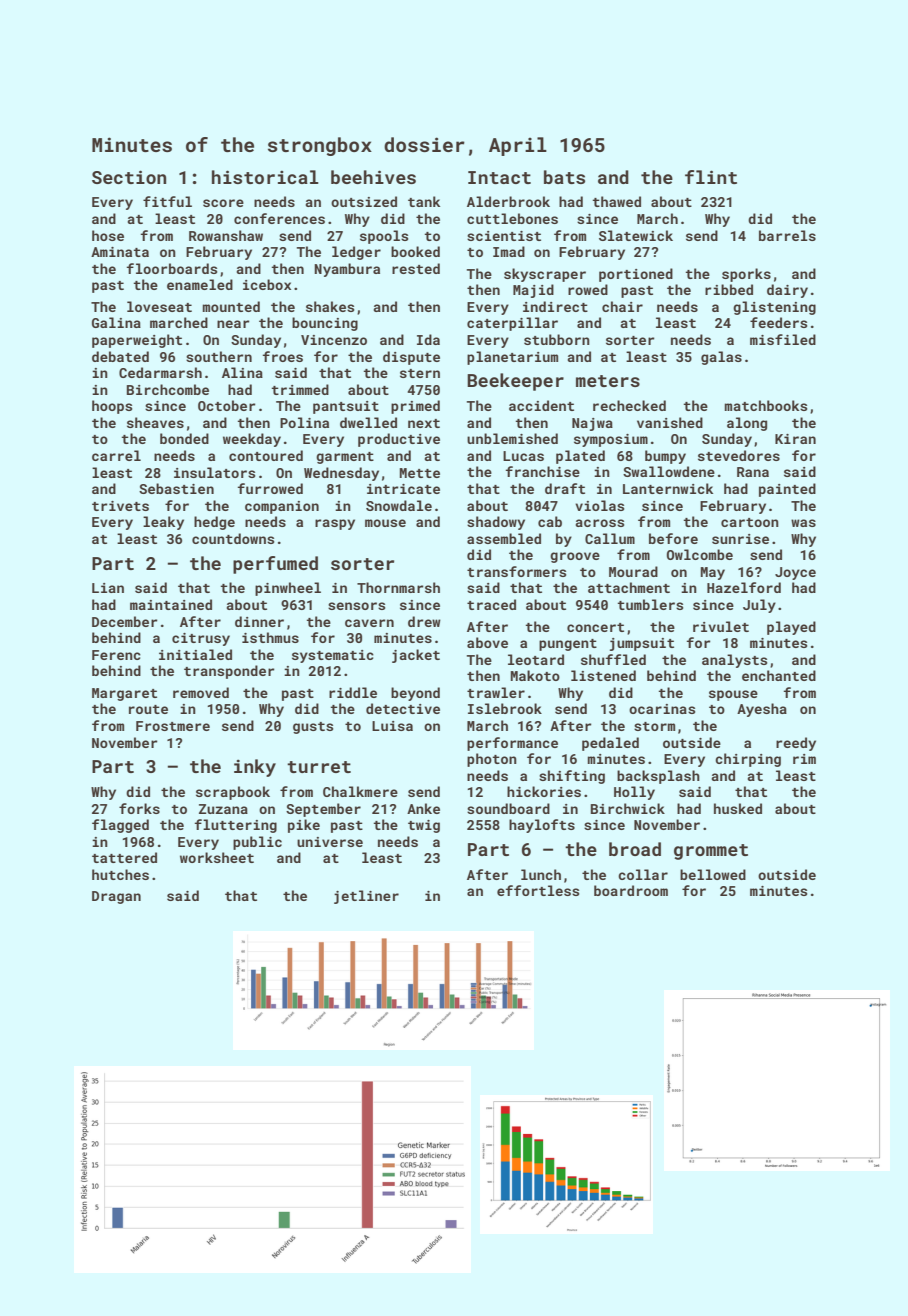 This screenshot has height=1316, width=908. What do you see at coordinates (373, 177) in the screenshot?
I see `beehives` at bounding box center [373, 177].
